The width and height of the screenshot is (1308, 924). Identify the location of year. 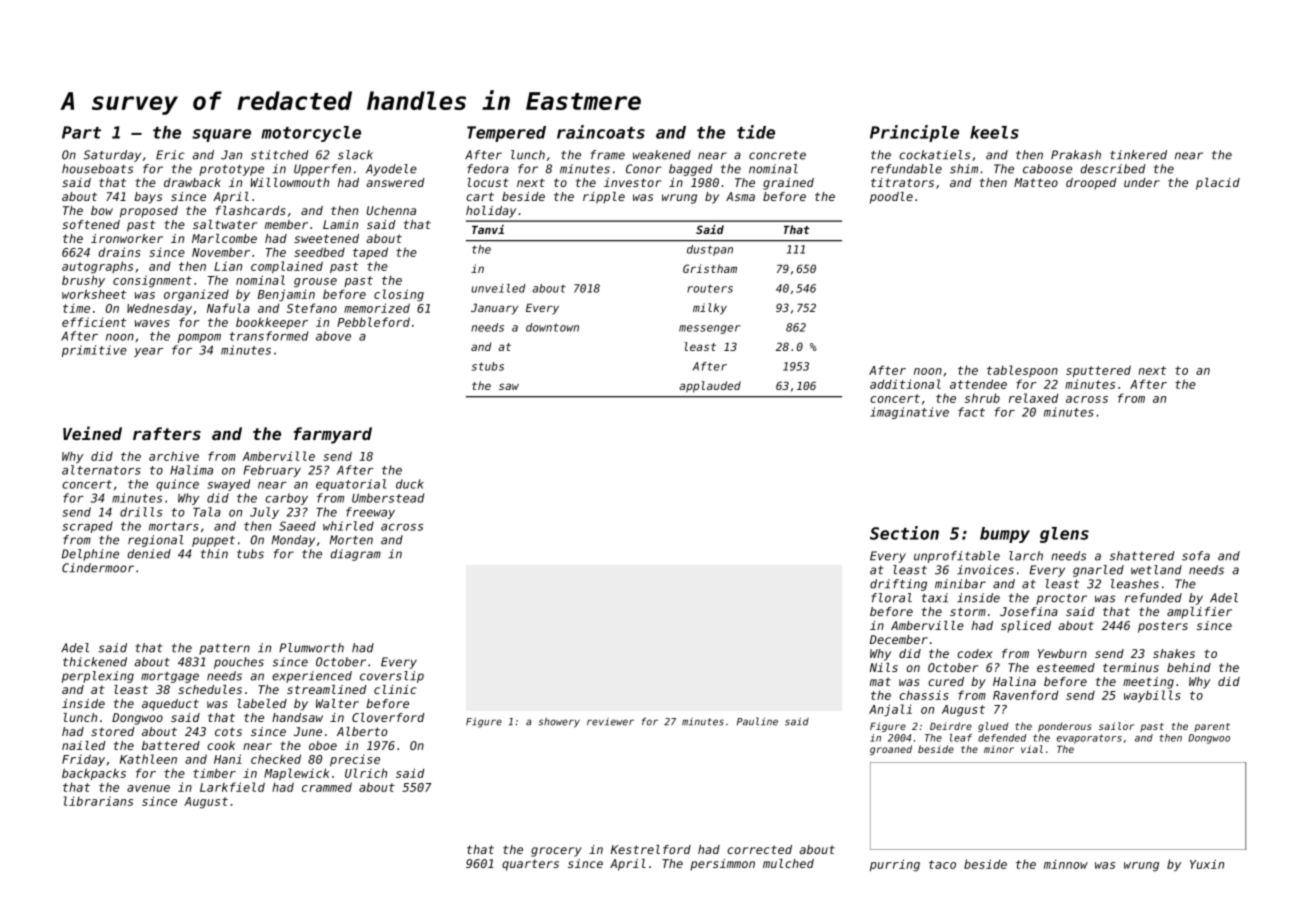
(148, 352).
